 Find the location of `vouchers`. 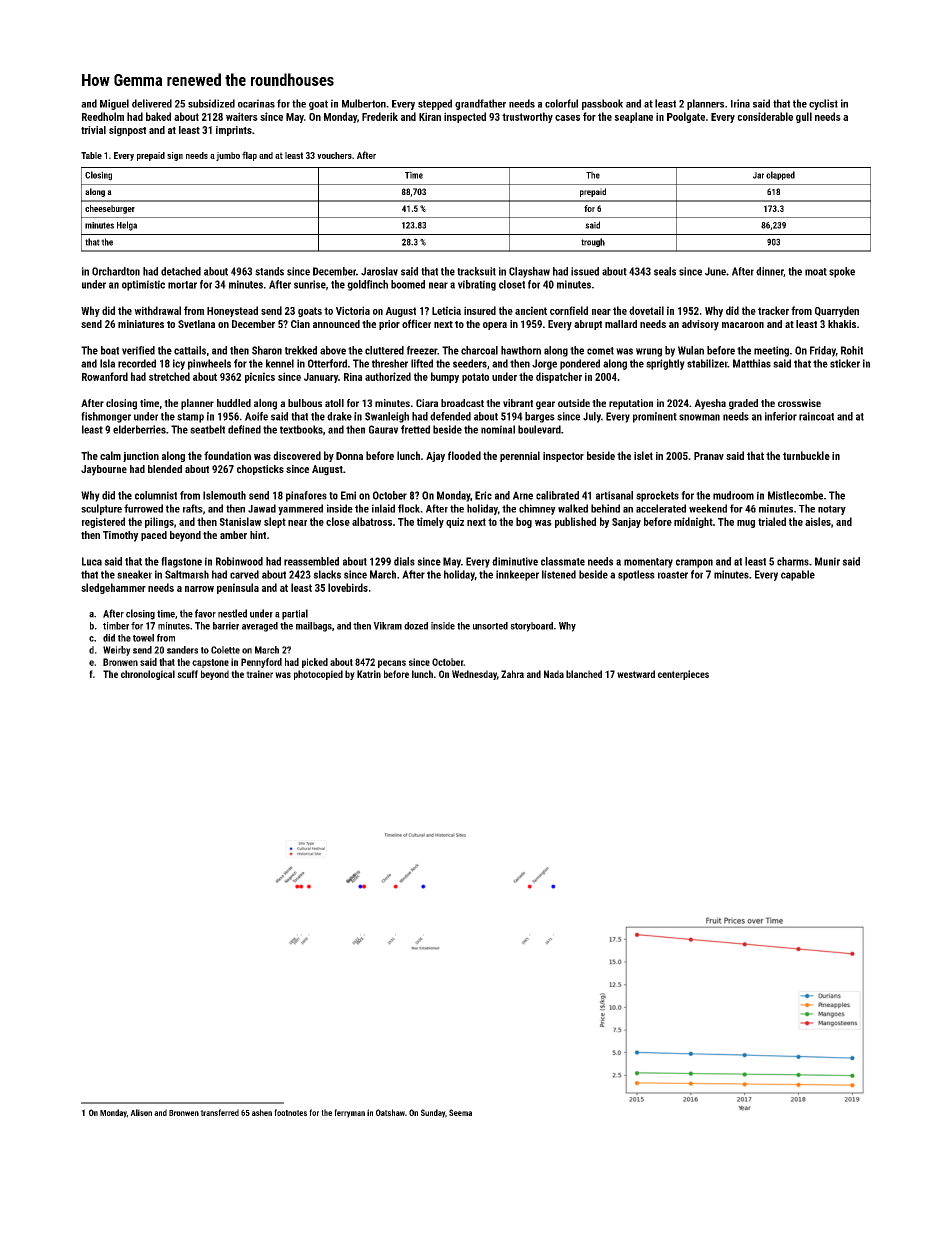

vouchers is located at coordinates (334, 155).
